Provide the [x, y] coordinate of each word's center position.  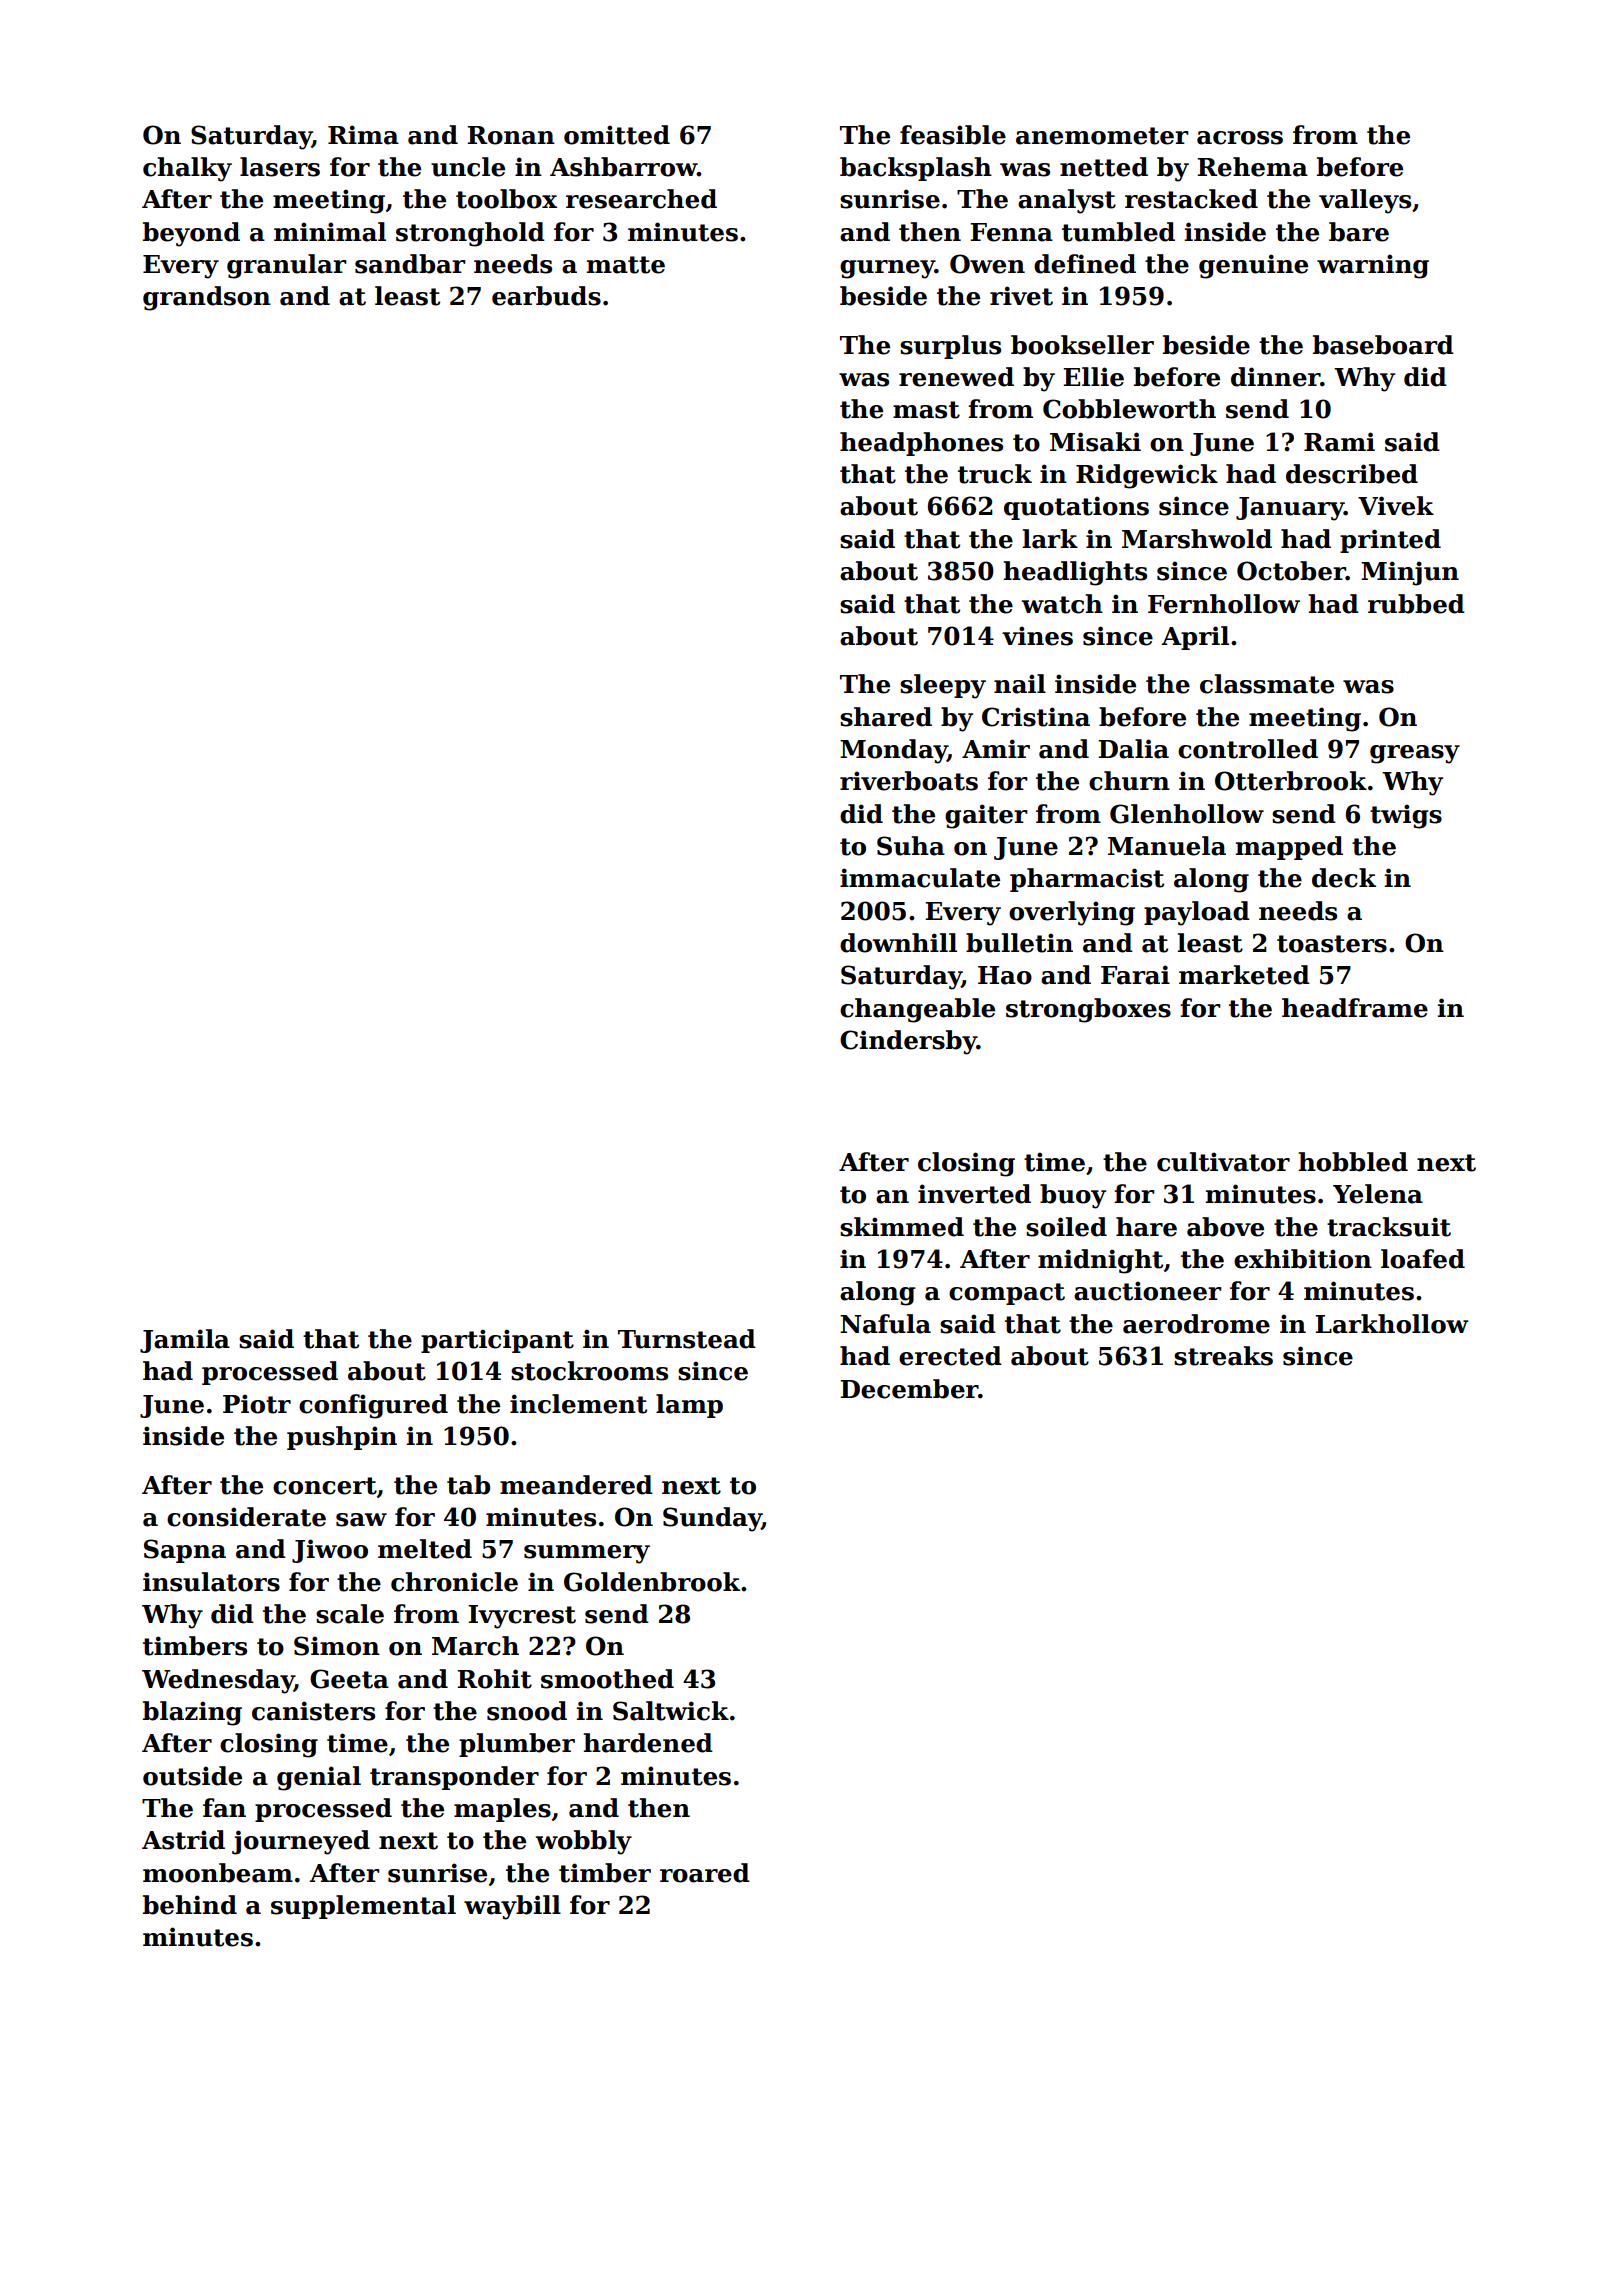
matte [626, 265]
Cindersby [908, 1042]
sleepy [943, 686]
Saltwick [671, 1711]
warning [1373, 266]
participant [497, 1341]
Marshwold [1197, 539]
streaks [1223, 1356]
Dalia [1133, 749]
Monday [893, 751]
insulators [211, 1582]
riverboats [909, 781]
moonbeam [218, 1873]
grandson [207, 298]
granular [286, 266]
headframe [1355, 1008]
